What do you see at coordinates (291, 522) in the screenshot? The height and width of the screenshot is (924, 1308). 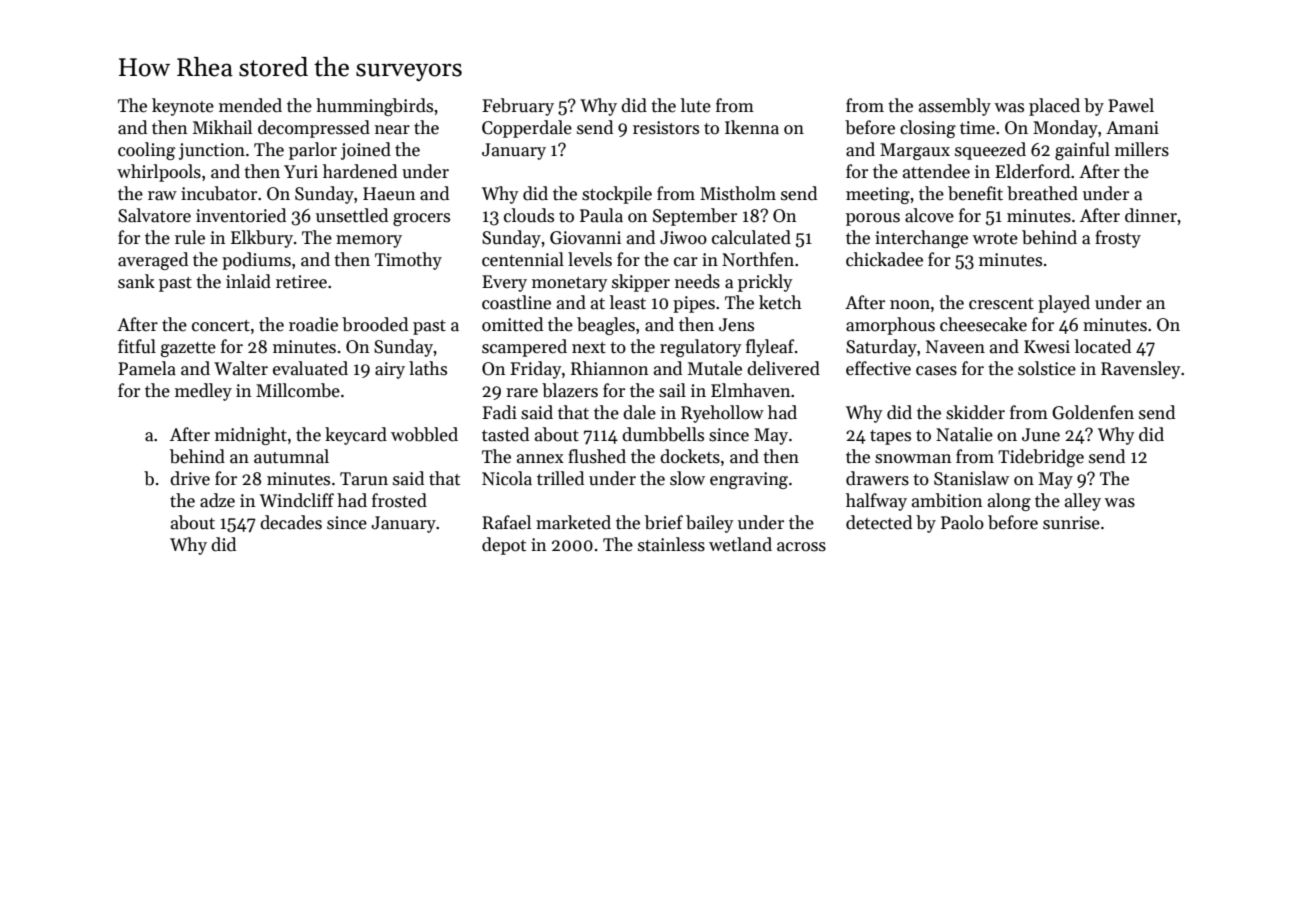 I see `decades` at bounding box center [291, 522].
